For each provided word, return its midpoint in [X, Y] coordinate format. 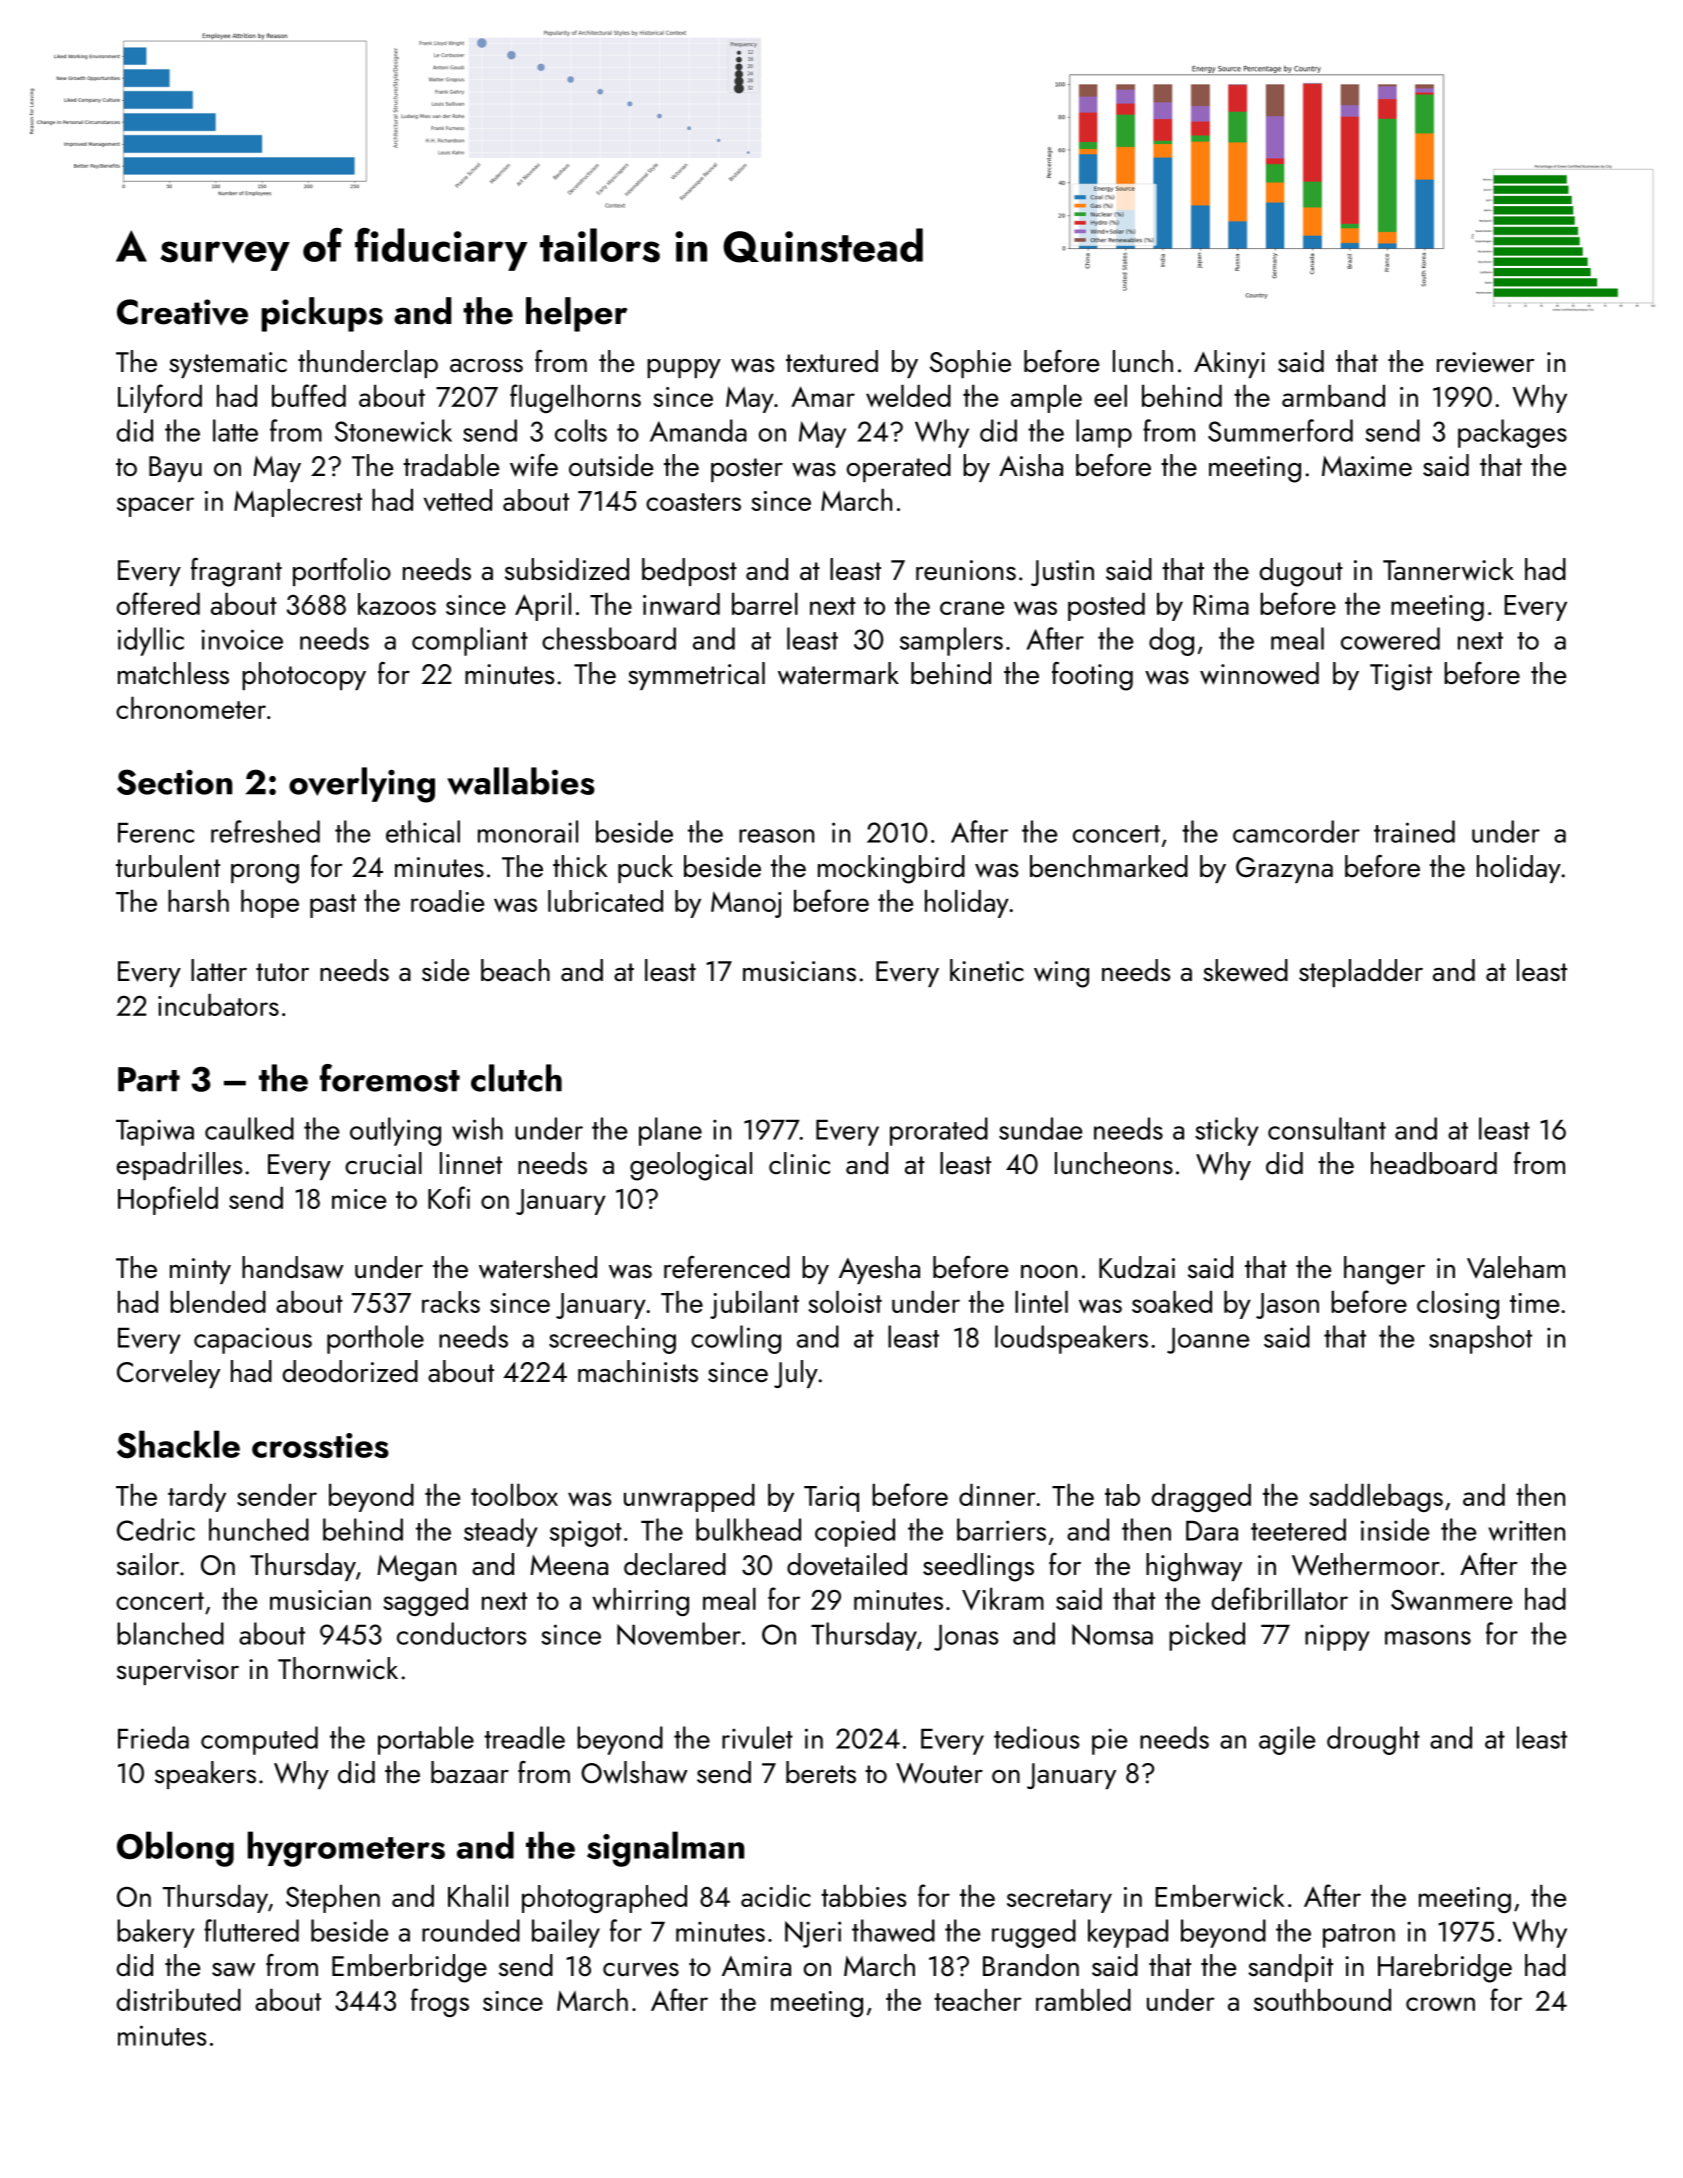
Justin [1062, 573]
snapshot [1480, 1339]
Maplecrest [298, 503]
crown [1440, 2004]
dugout [1301, 572]
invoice [242, 639]
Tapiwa [155, 1132]
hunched [259, 1529]
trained [1414, 831]
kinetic [987, 970]
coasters [693, 502]
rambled [1083, 2000]
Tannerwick [1448, 569]
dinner [997, 1495]
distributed [179, 2000]
